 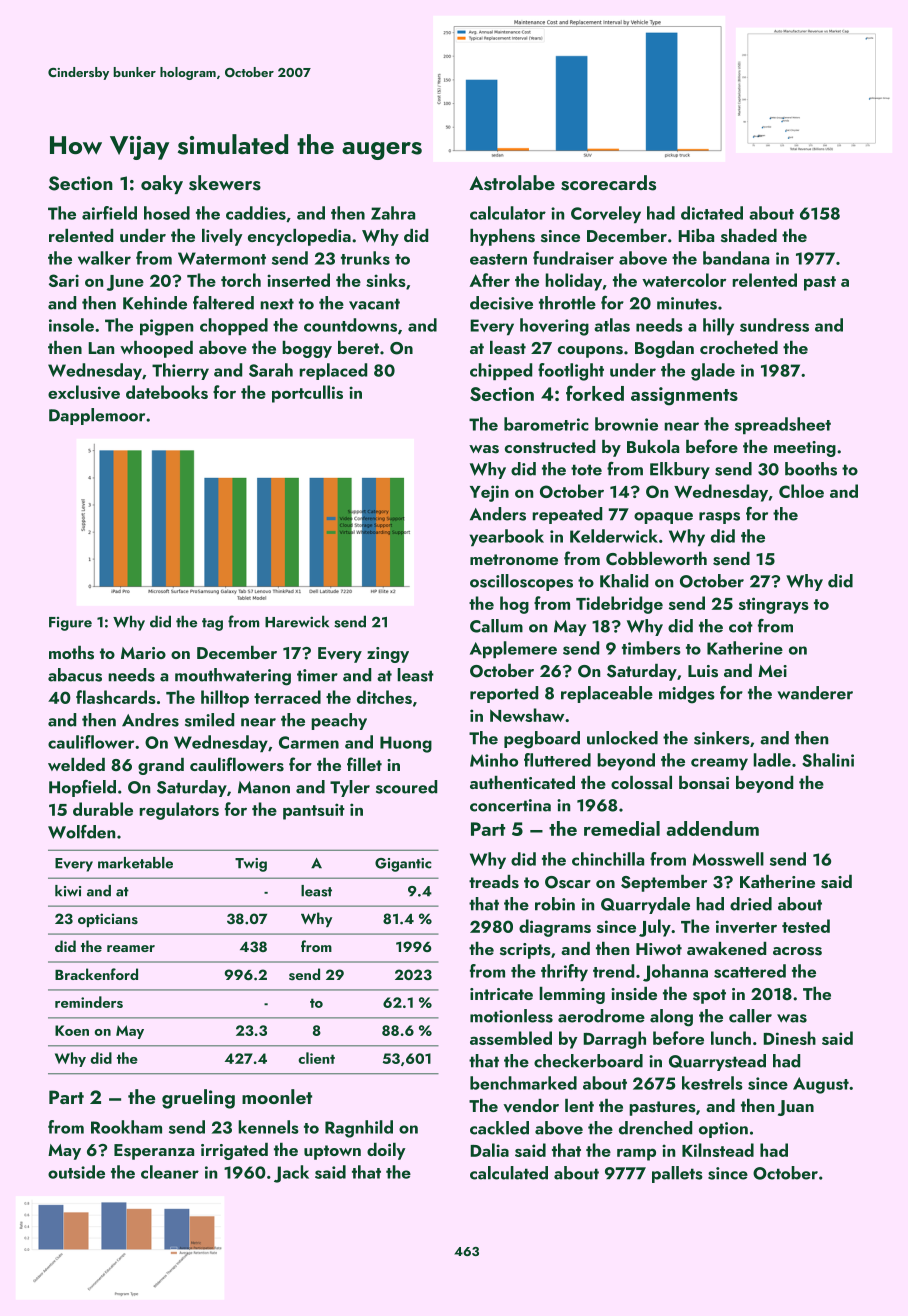 I want to click on faltered, so click(x=223, y=303).
